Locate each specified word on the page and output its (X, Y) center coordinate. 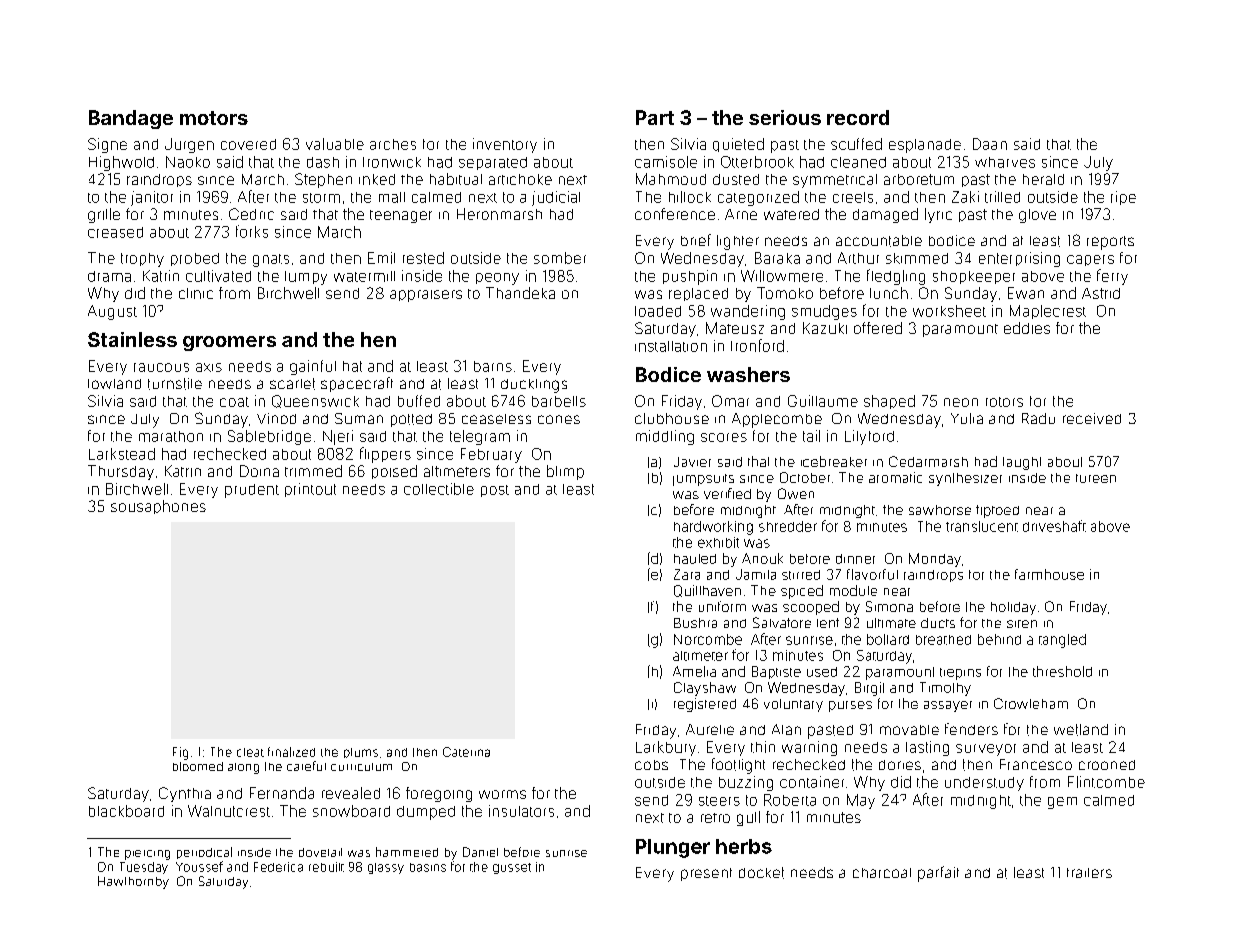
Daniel (480, 852)
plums (361, 753)
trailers (1089, 873)
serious (785, 117)
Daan (990, 144)
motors (214, 118)
